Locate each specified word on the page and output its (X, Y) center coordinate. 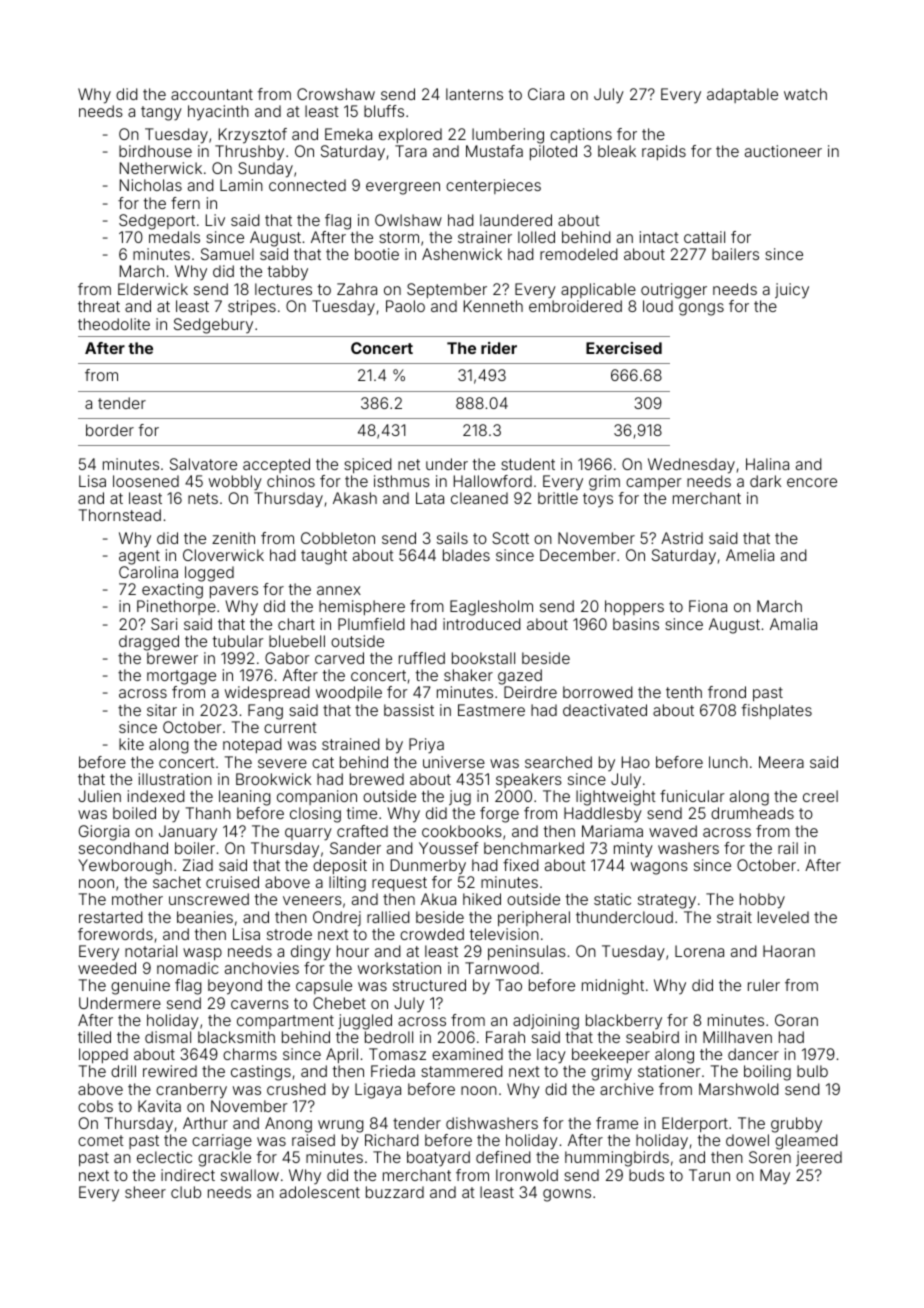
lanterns (474, 94)
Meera (781, 762)
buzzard (395, 1192)
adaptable (742, 95)
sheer (145, 1192)
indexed (156, 796)
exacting (172, 591)
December (578, 555)
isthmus (402, 481)
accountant (212, 94)
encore (812, 482)
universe (454, 762)
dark (765, 481)
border (110, 430)
